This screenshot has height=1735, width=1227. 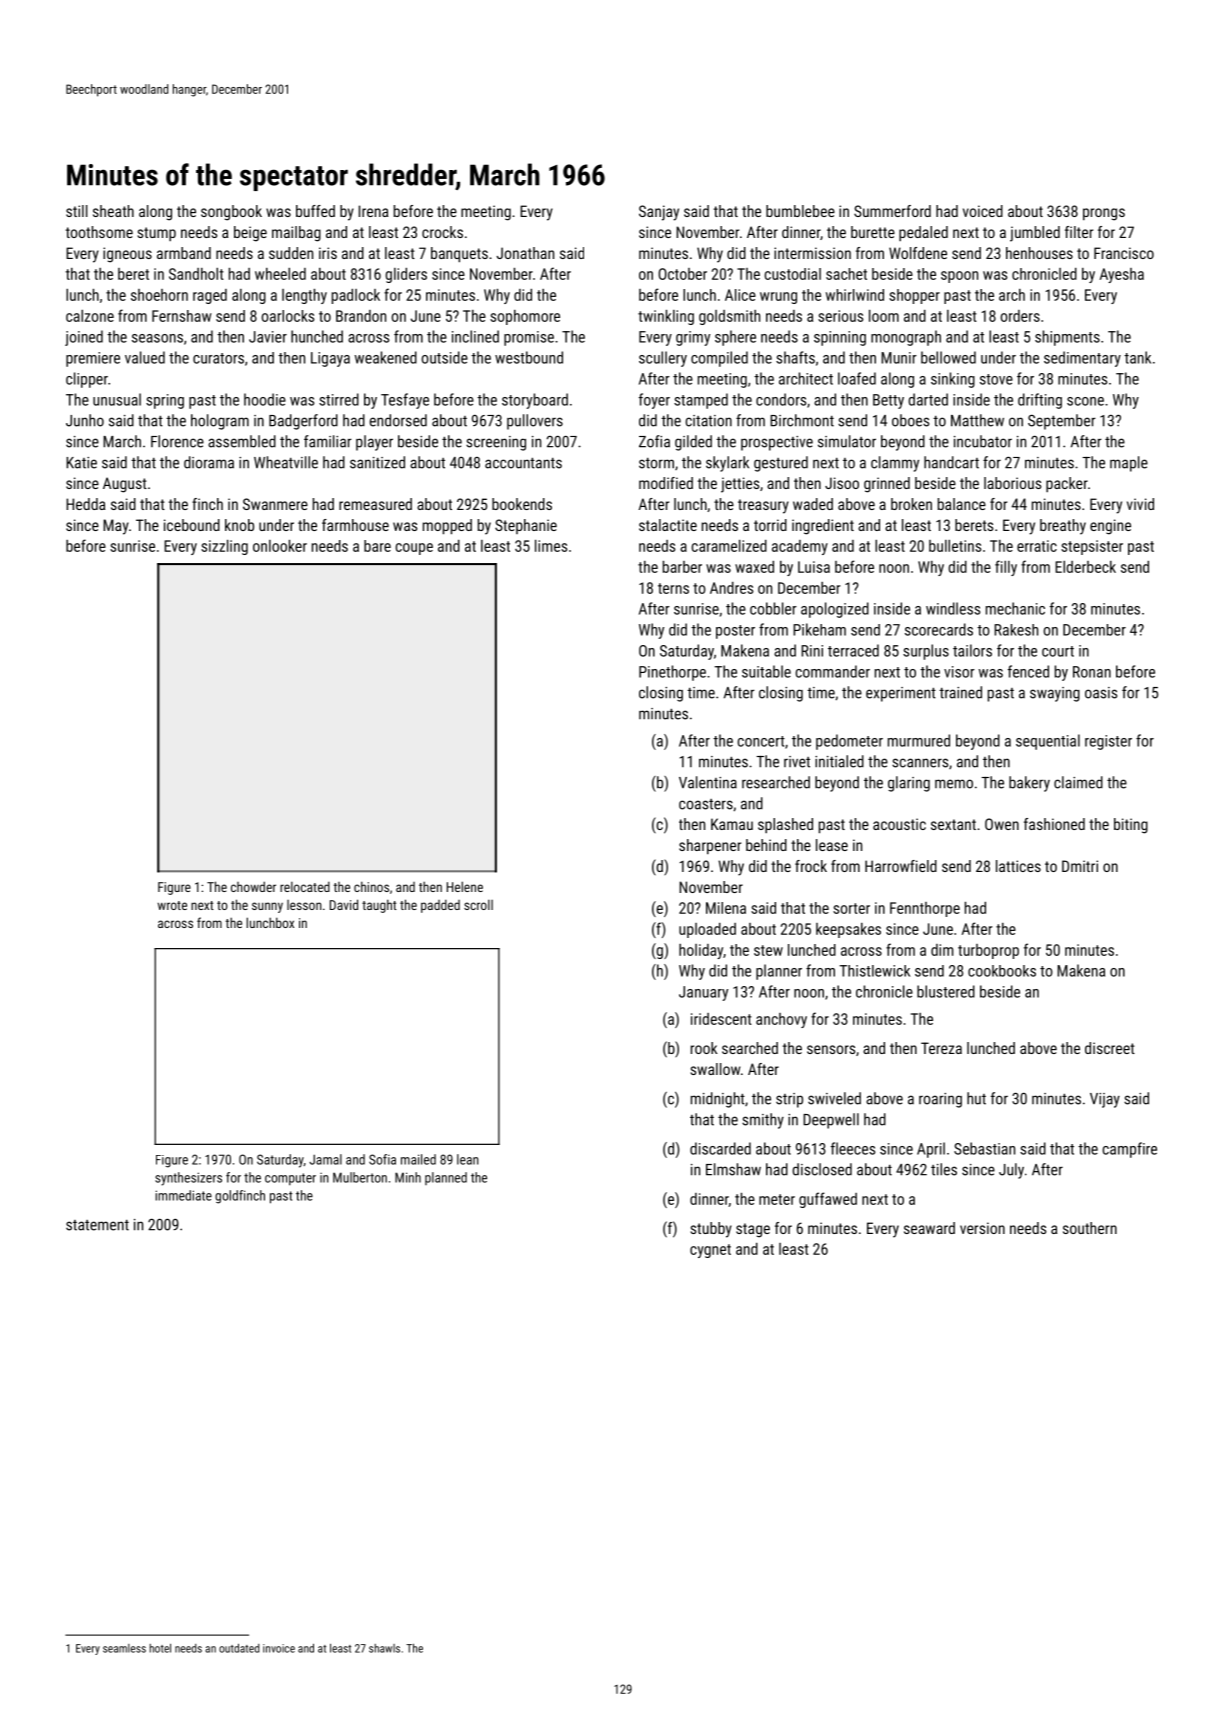 What do you see at coordinates (279, 1648) in the screenshot?
I see `invoice` at bounding box center [279, 1648].
